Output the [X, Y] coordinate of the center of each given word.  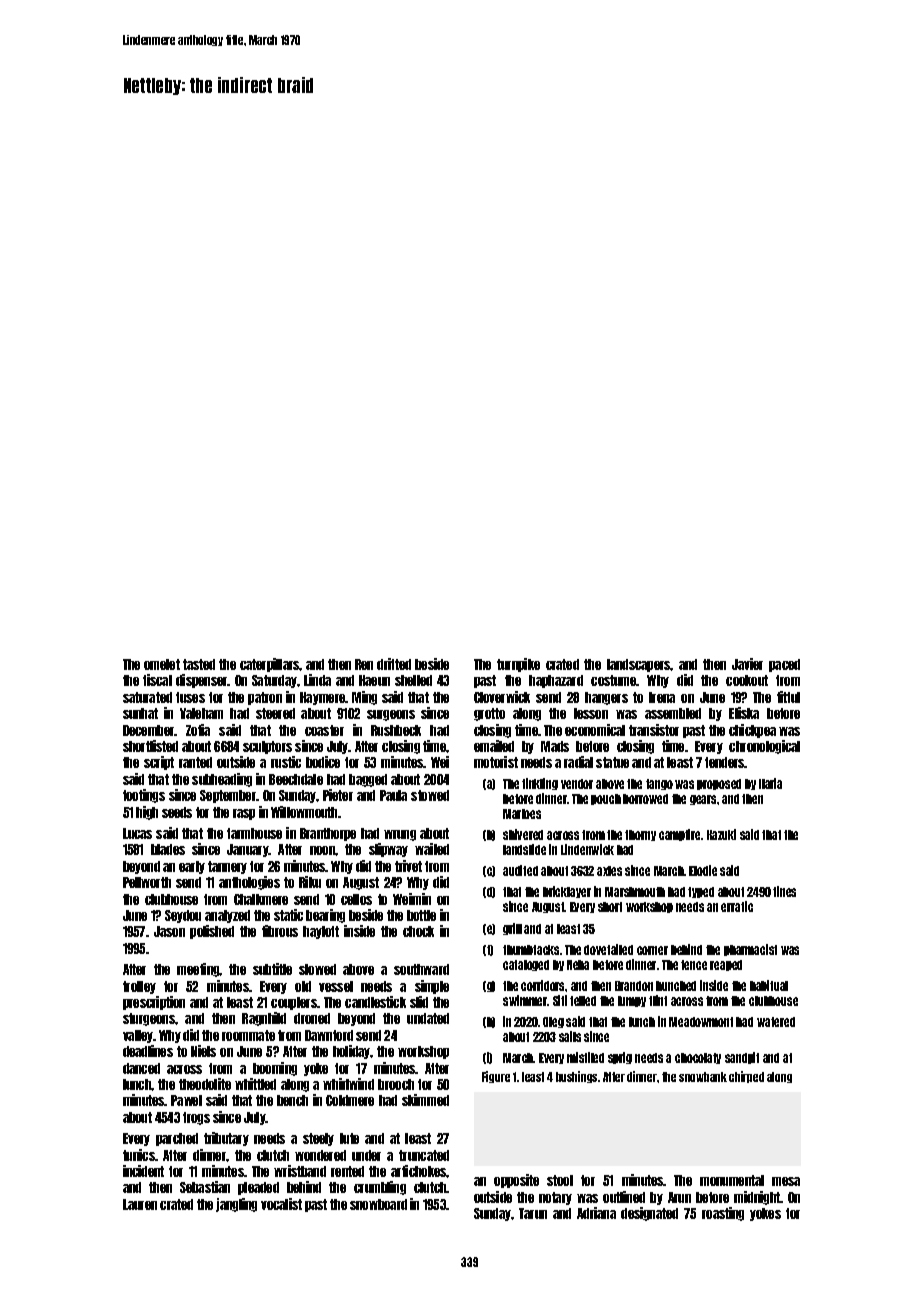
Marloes [522, 814]
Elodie [703, 870]
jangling [236, 1205]
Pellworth [147, 882]
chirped [746, 1077]
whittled [255, 1084]
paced [784, 665]
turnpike [518, 665]
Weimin [412, 899]
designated [649, 1214]
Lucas [137, 833]
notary [555, 1198]
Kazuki [721, 834]
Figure [496, 1077]
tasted [199, 664]
